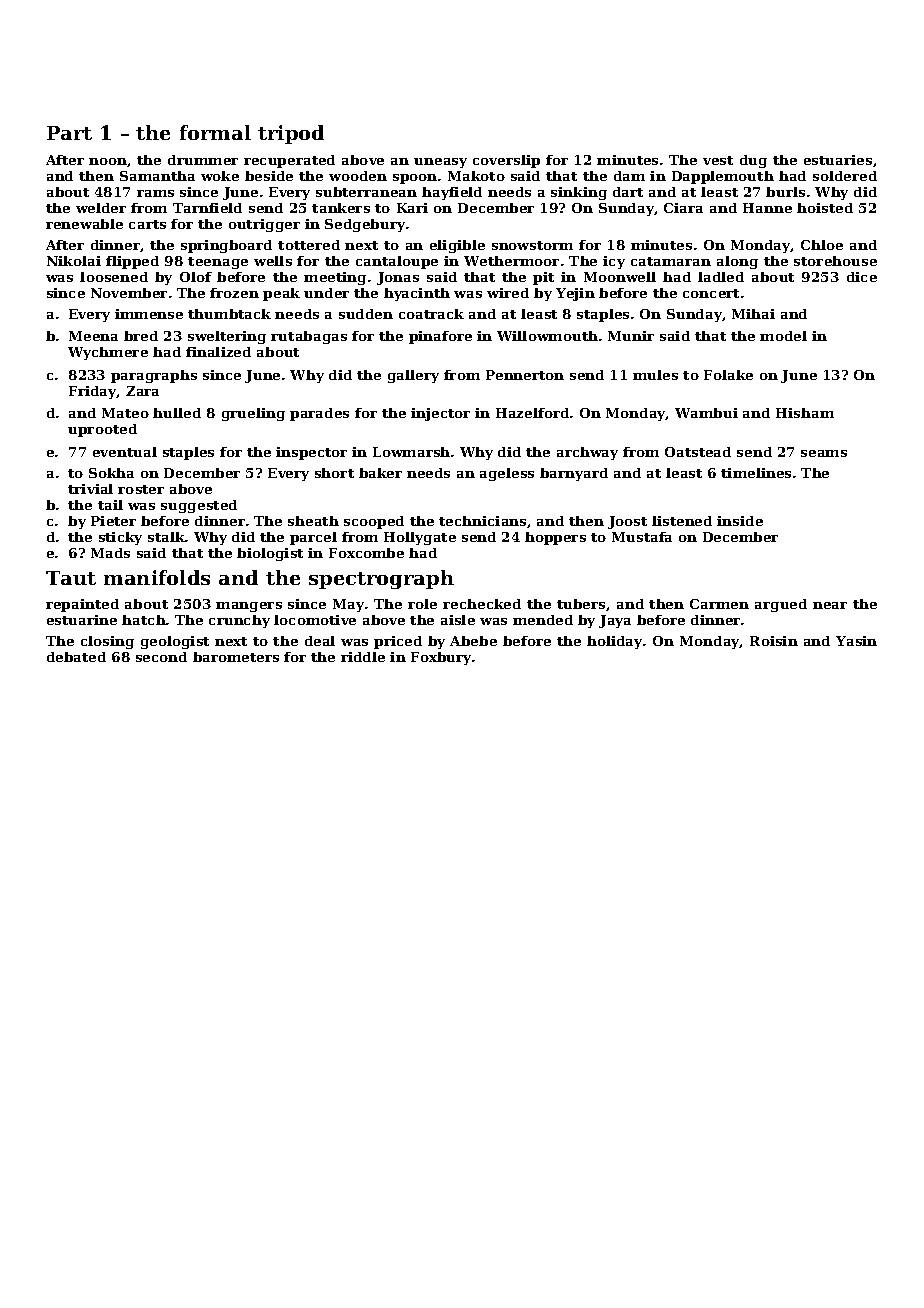 This document has height=1308, width=924. Describe the element at coordinates (783, 336) in the document. I see `model` at that location.
